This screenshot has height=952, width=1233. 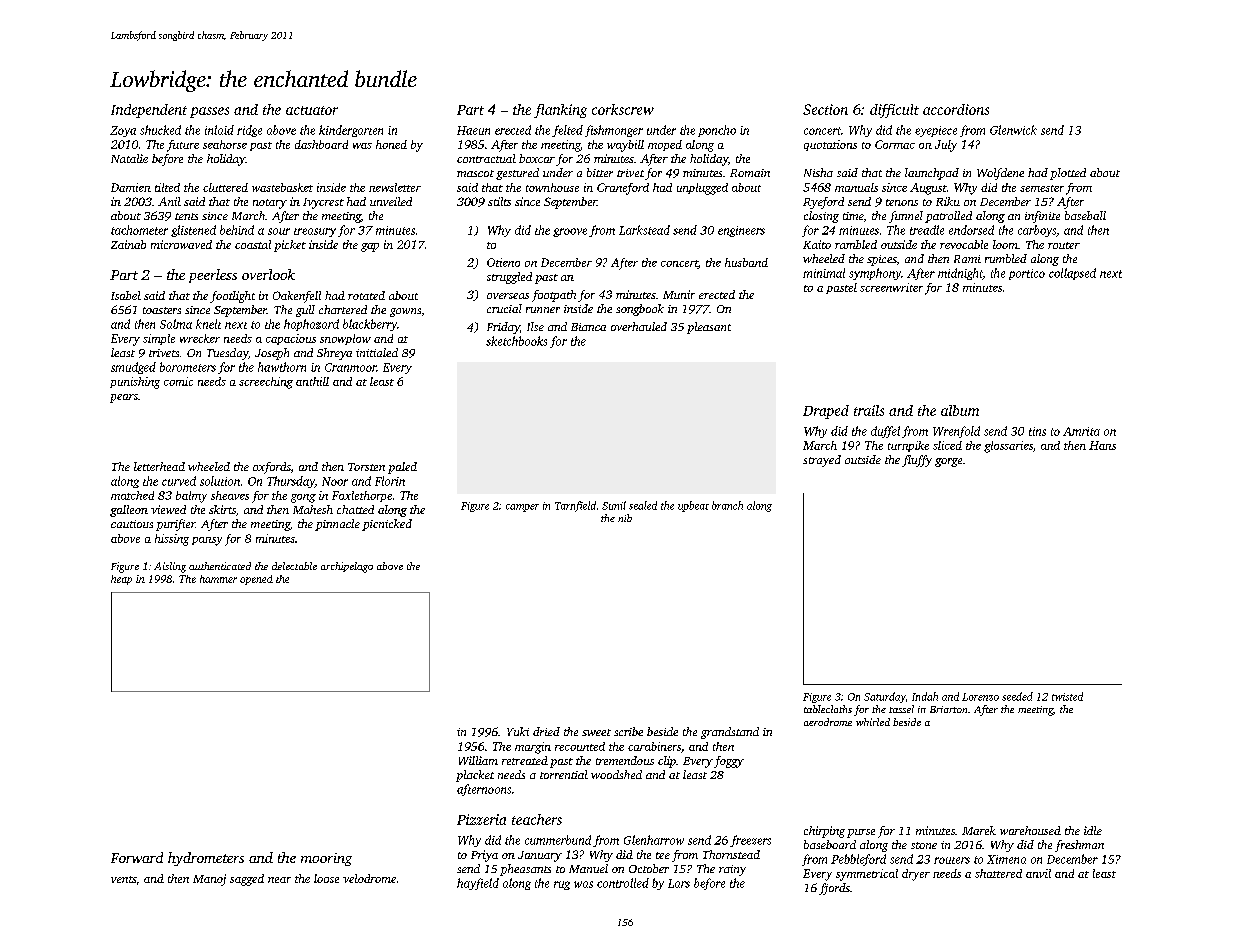 What do you see at coordinates (402, 468) in the screenshot?
I see `paled` at bounding box center [402, 468].
